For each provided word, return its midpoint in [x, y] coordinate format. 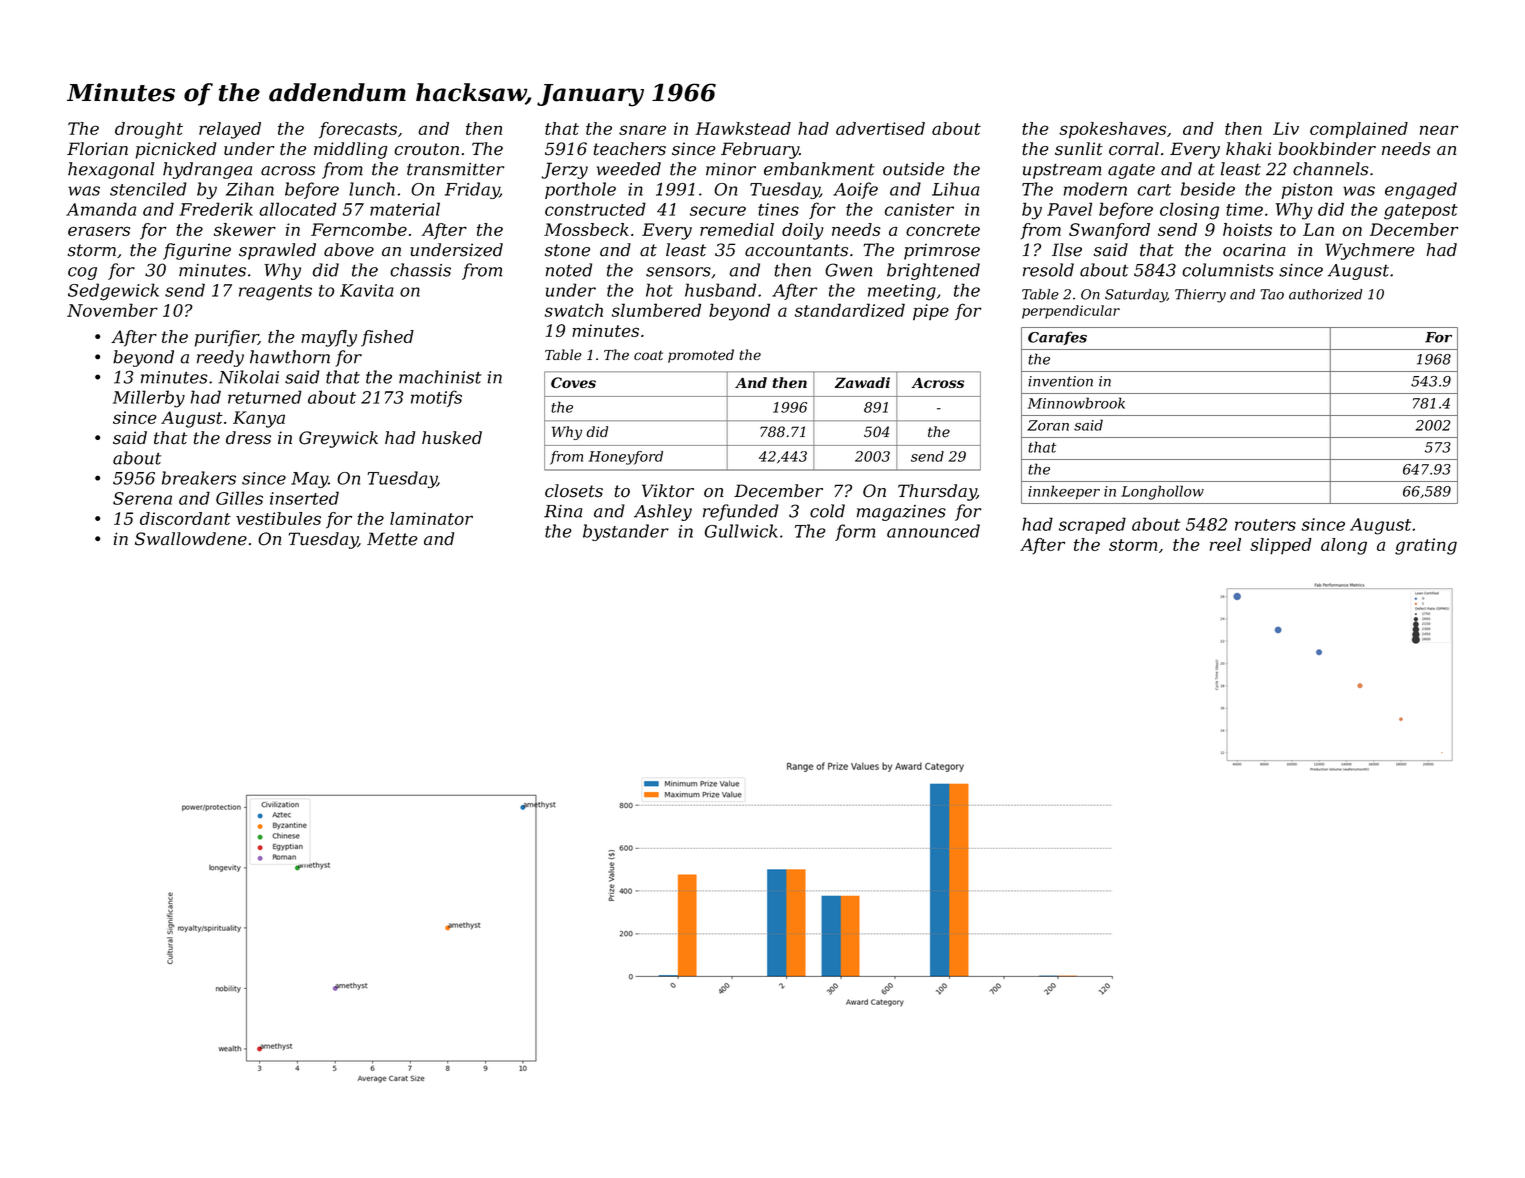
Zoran [1048, 425]
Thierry [1200, 296]
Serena [142, 498]
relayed [230, 130]
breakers [199, 478]
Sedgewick [113, 292]
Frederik [216, 209]
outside [913, 169]
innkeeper [1064, 492]
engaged [1421, 190]
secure [718, 211]
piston [1307, 191]
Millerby [149, 399]
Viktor [668, 491]
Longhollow [1162, 492]
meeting [902, 292]
